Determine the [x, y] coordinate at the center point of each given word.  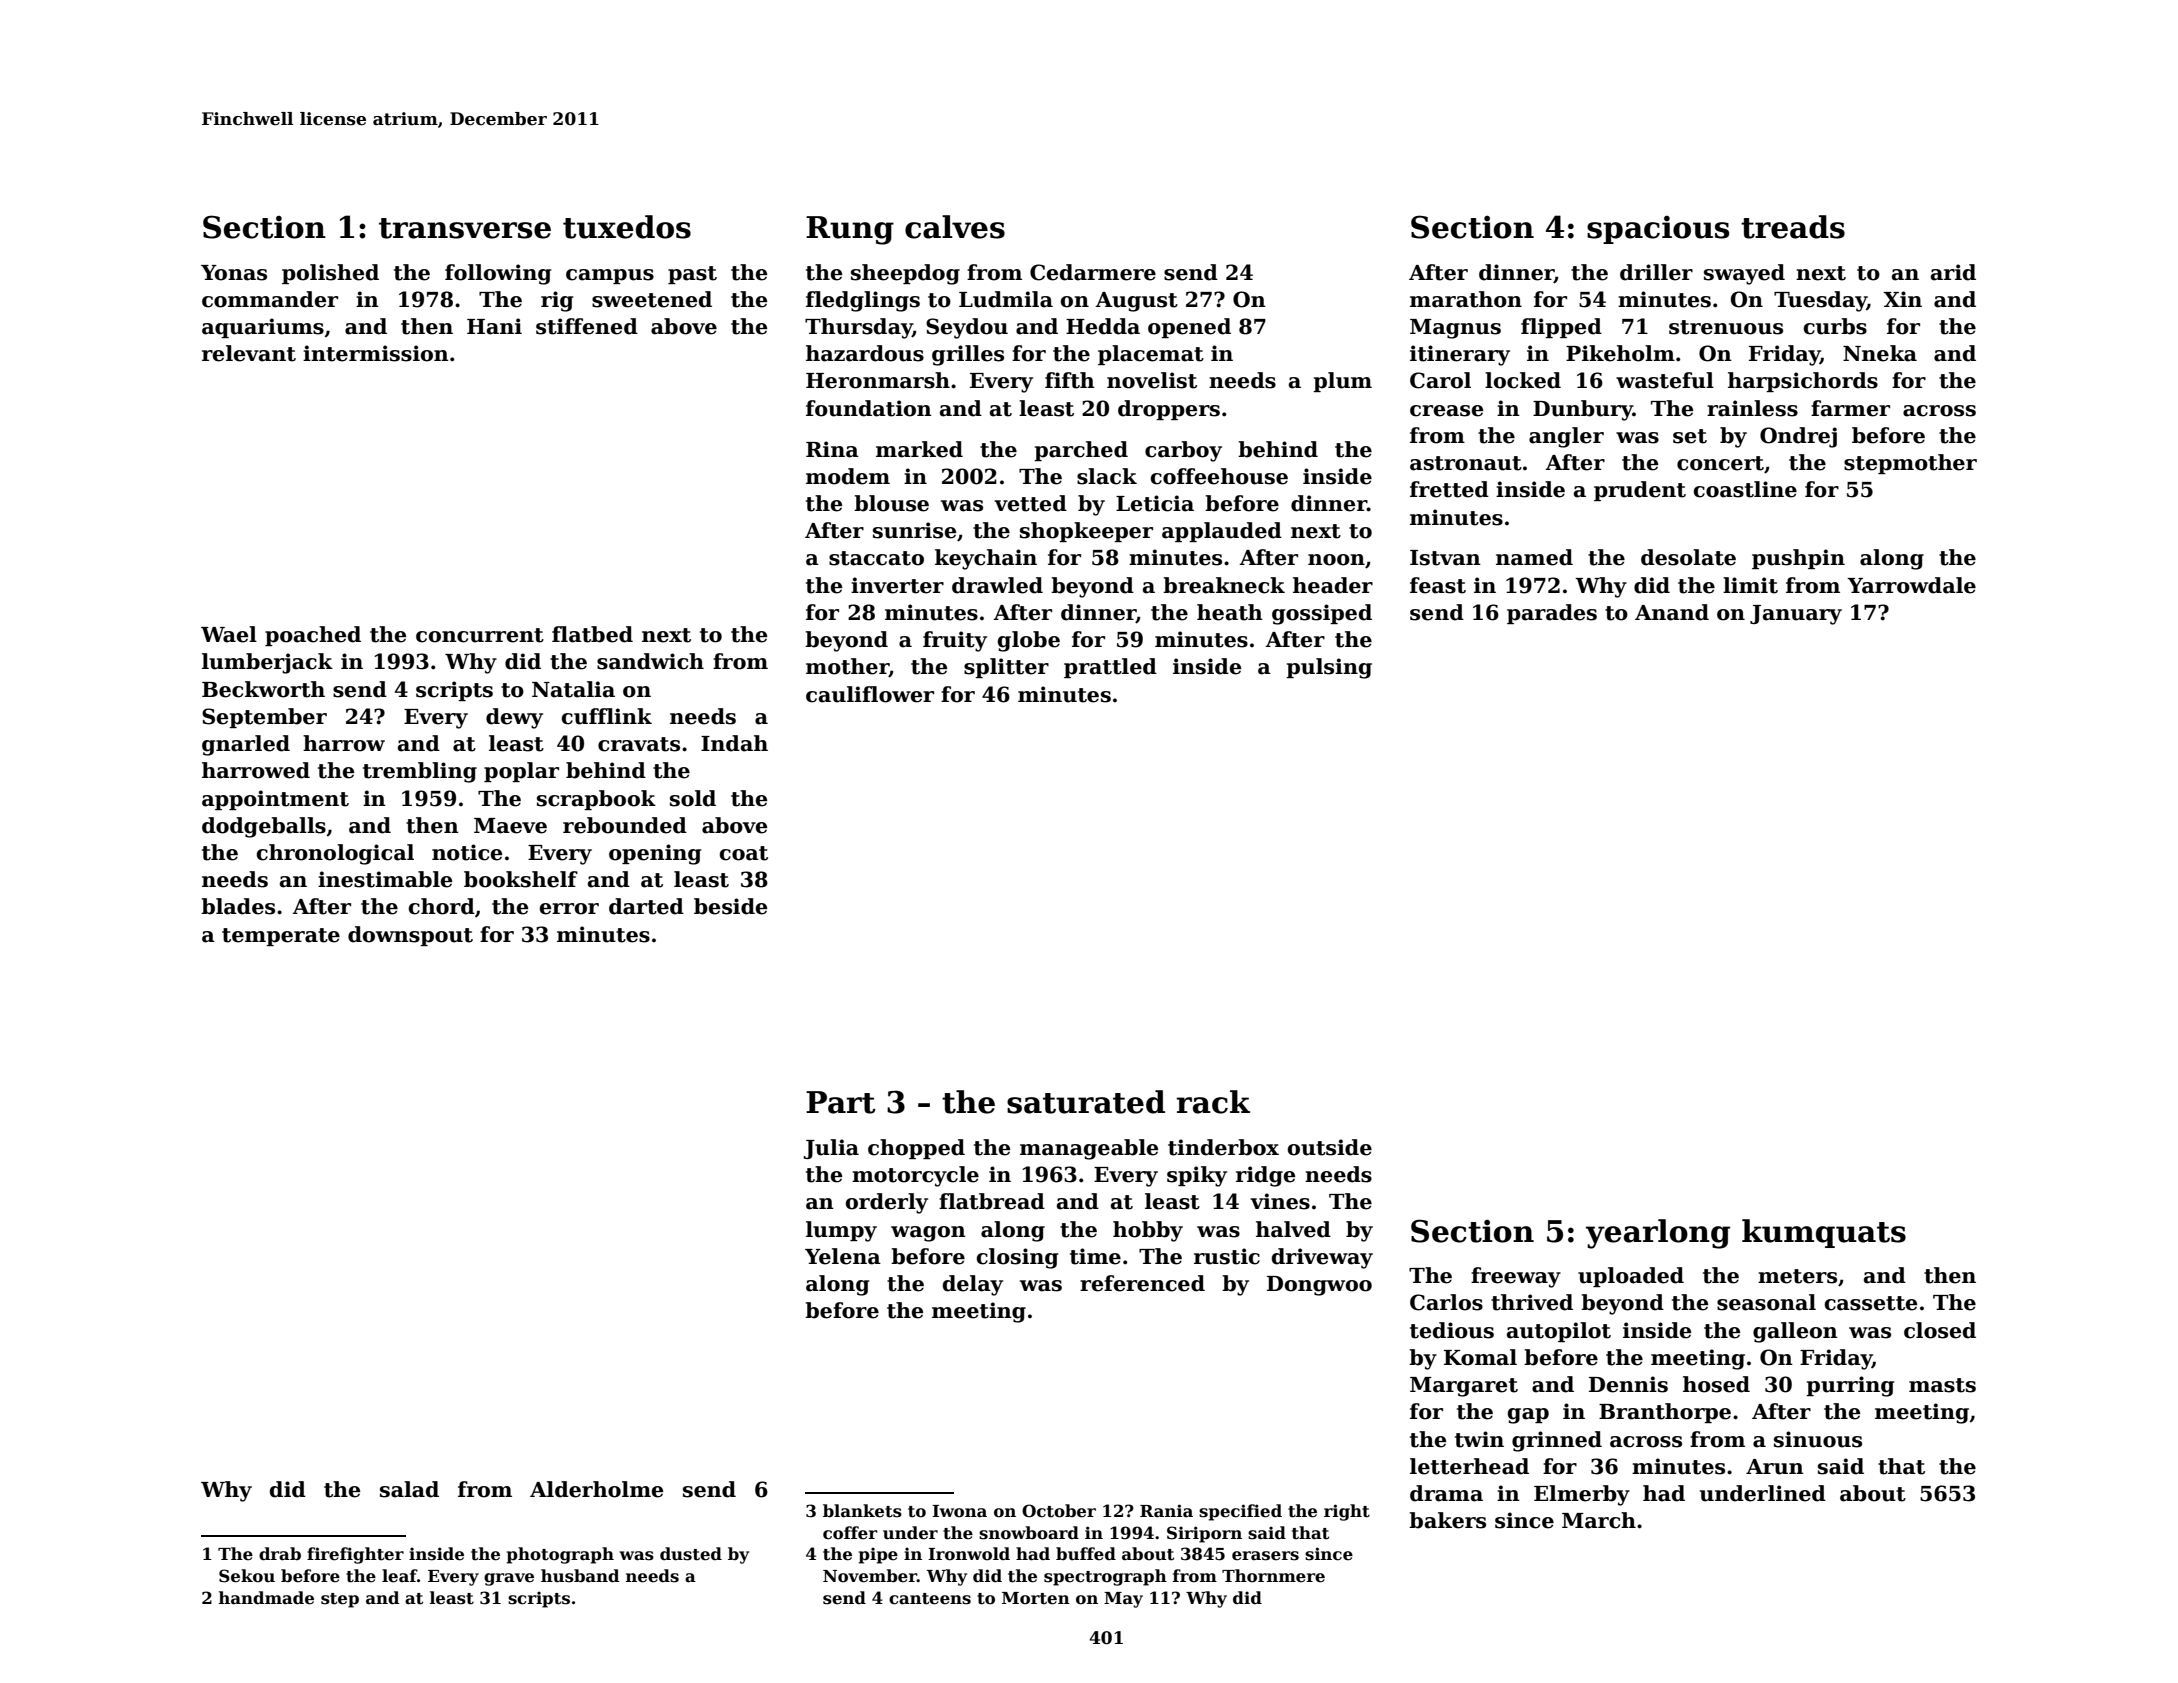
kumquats [1824, 1233]
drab [280, 1554]
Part [841, 1102]
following [498, 274]
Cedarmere [1093, 272]
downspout [410, 936]
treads [1793, 227]
